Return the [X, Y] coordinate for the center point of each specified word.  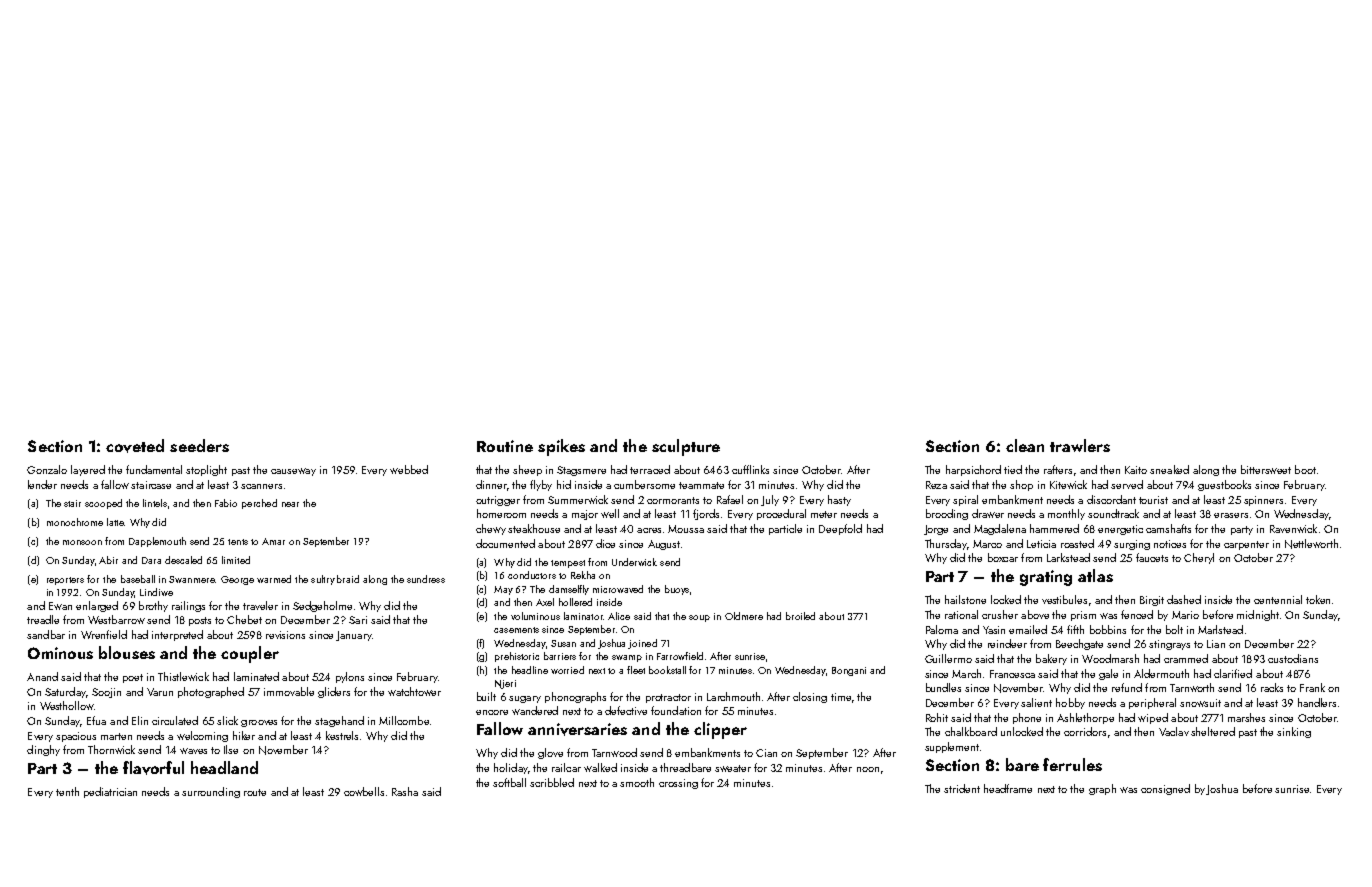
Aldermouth [1161, 673]
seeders [199, 445]
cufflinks [750, 469]
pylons [350, 677]
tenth [67, 791]
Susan [563, 643]
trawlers [1080, 445]
